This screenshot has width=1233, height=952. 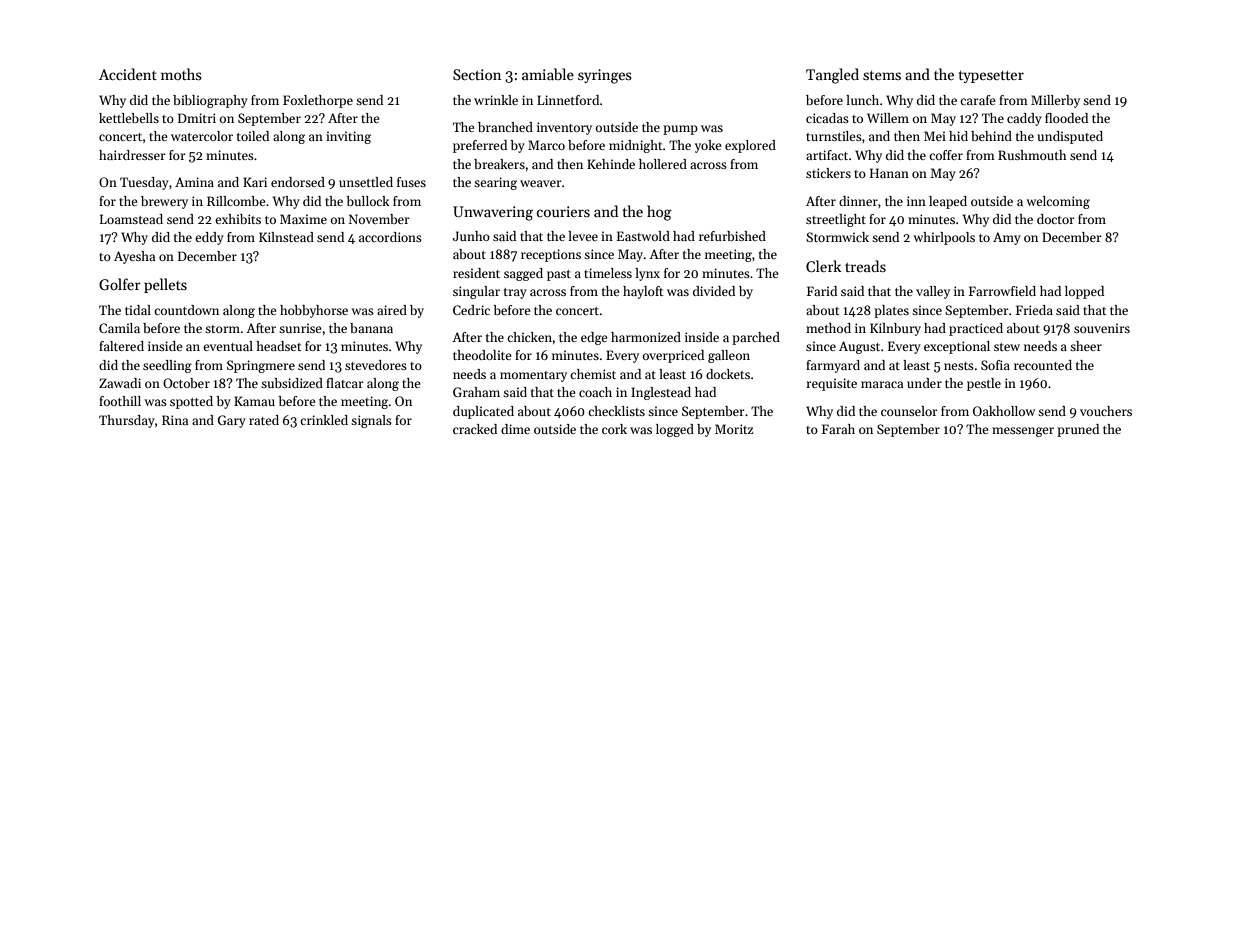 I want to click on signals, so click(x=371, y=421).
